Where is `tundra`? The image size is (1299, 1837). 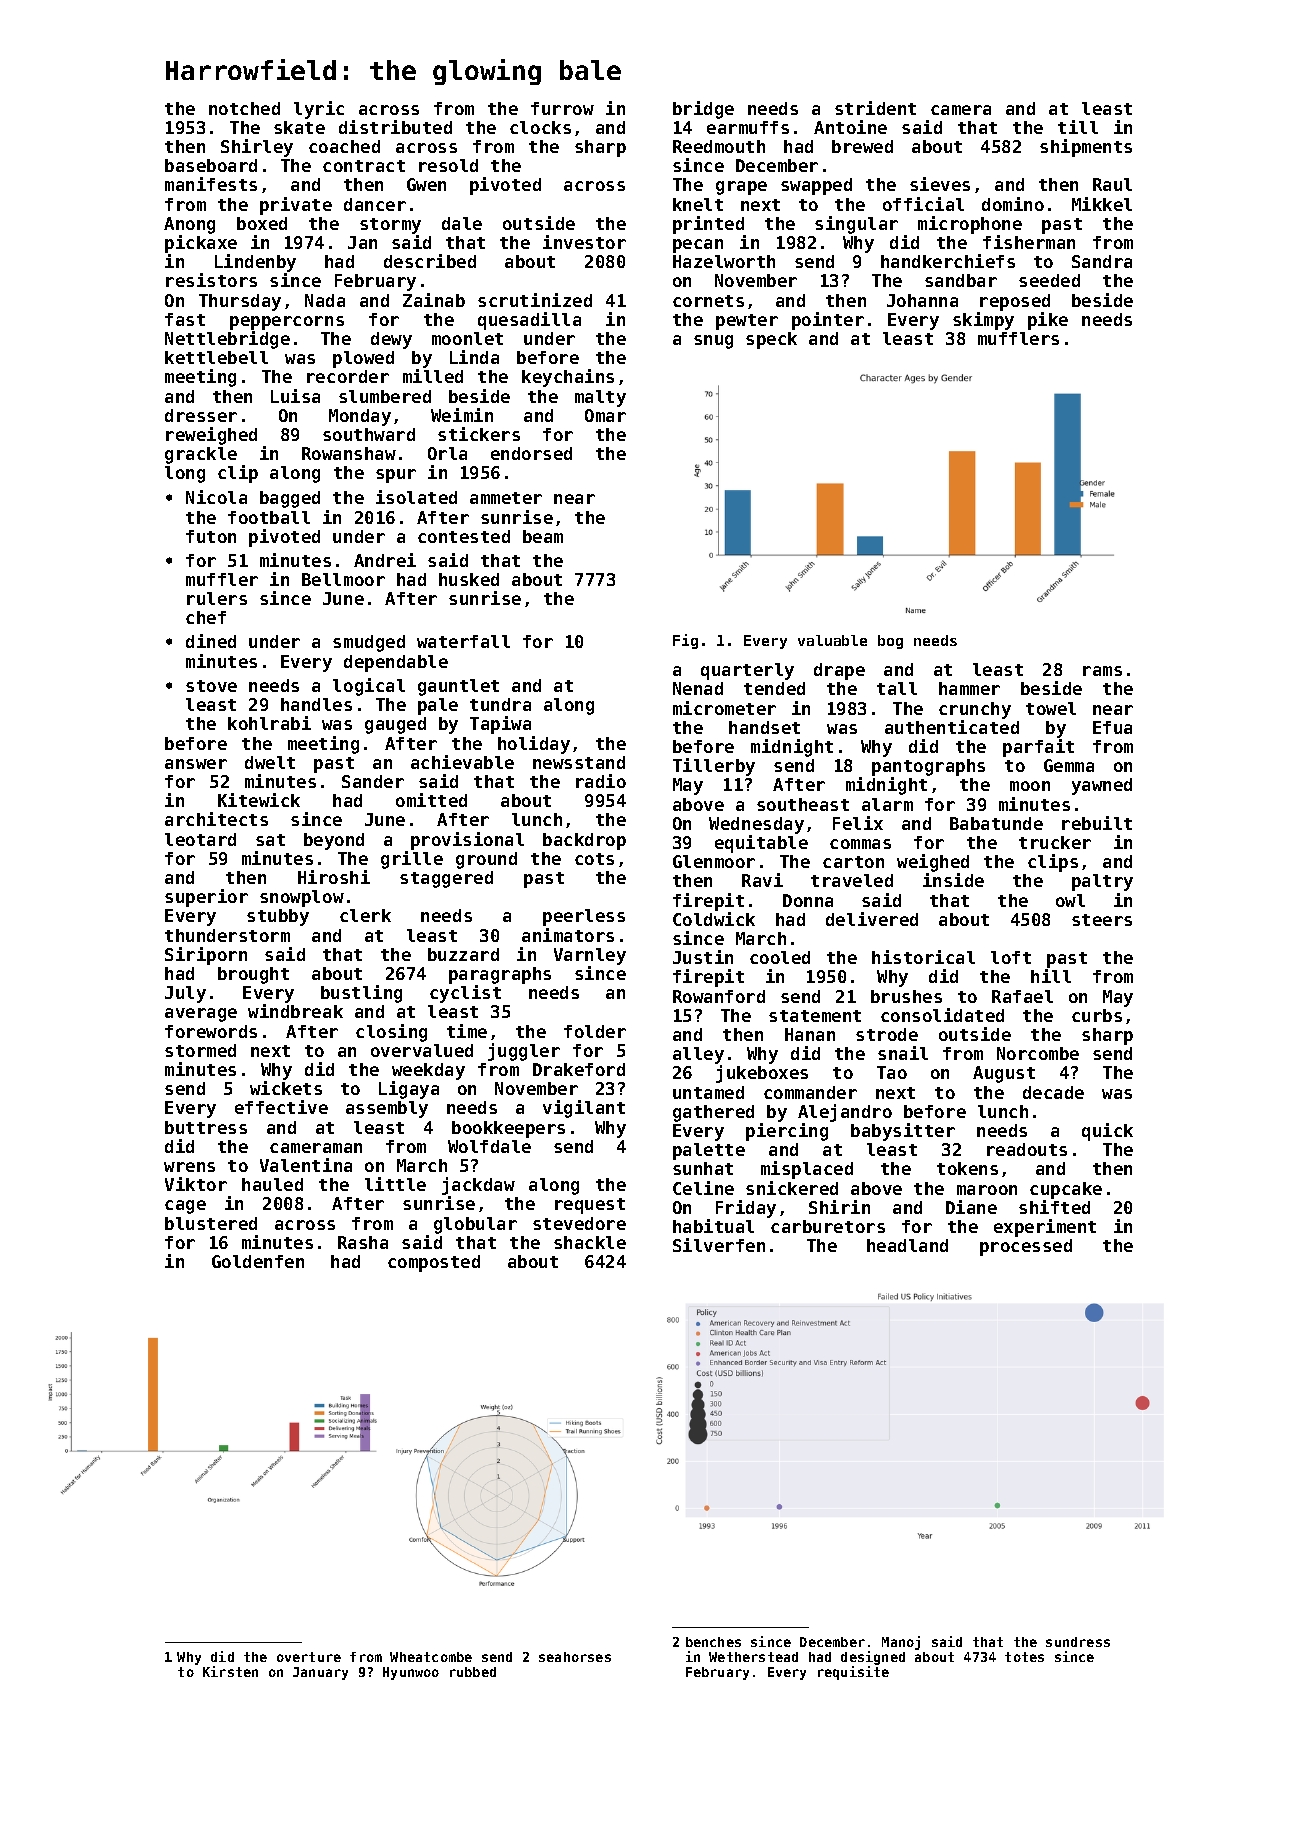 tundra is located at coordinates (500, 704).
